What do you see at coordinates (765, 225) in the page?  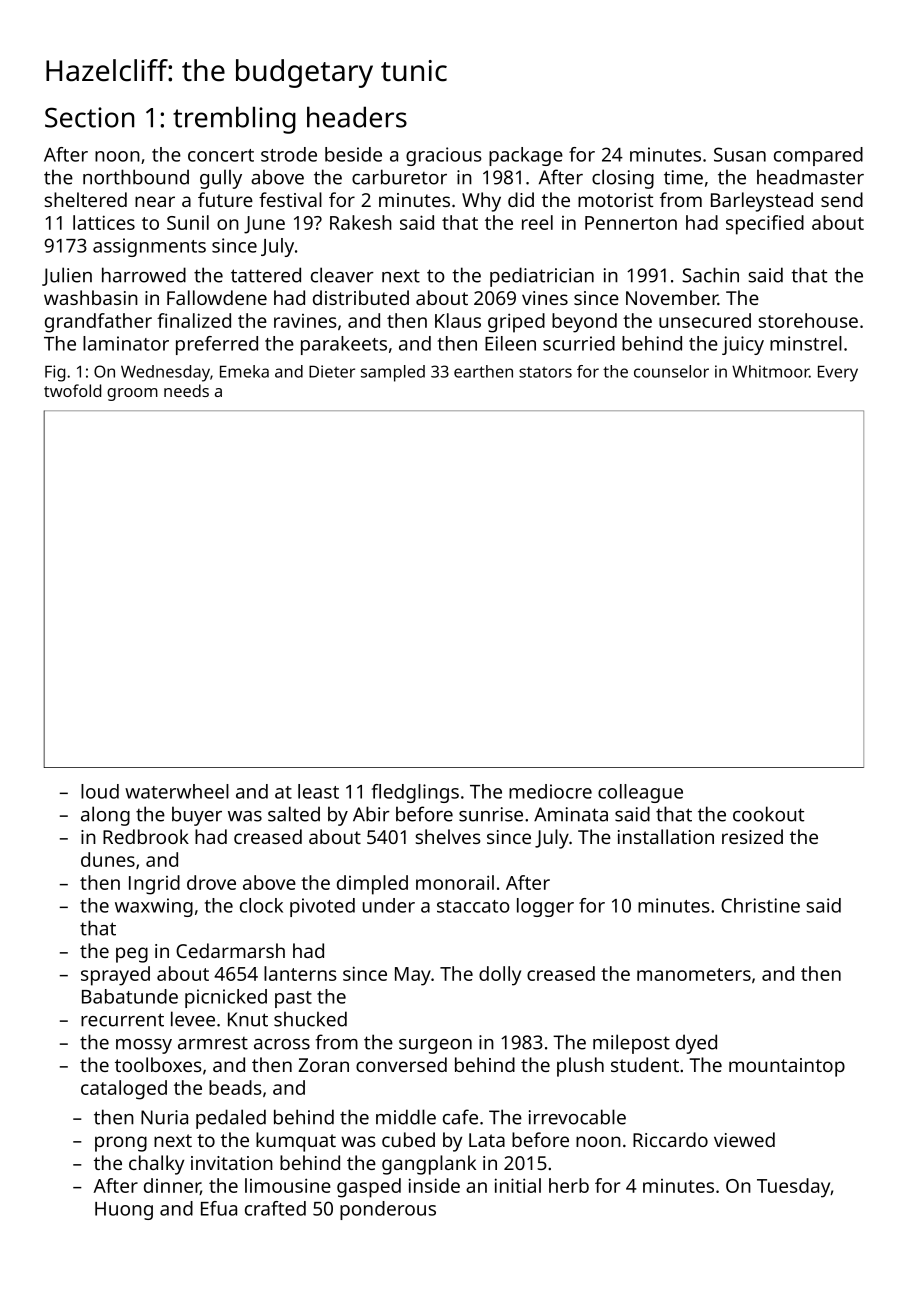 I see `specified` at bounding box center [765, 225].
